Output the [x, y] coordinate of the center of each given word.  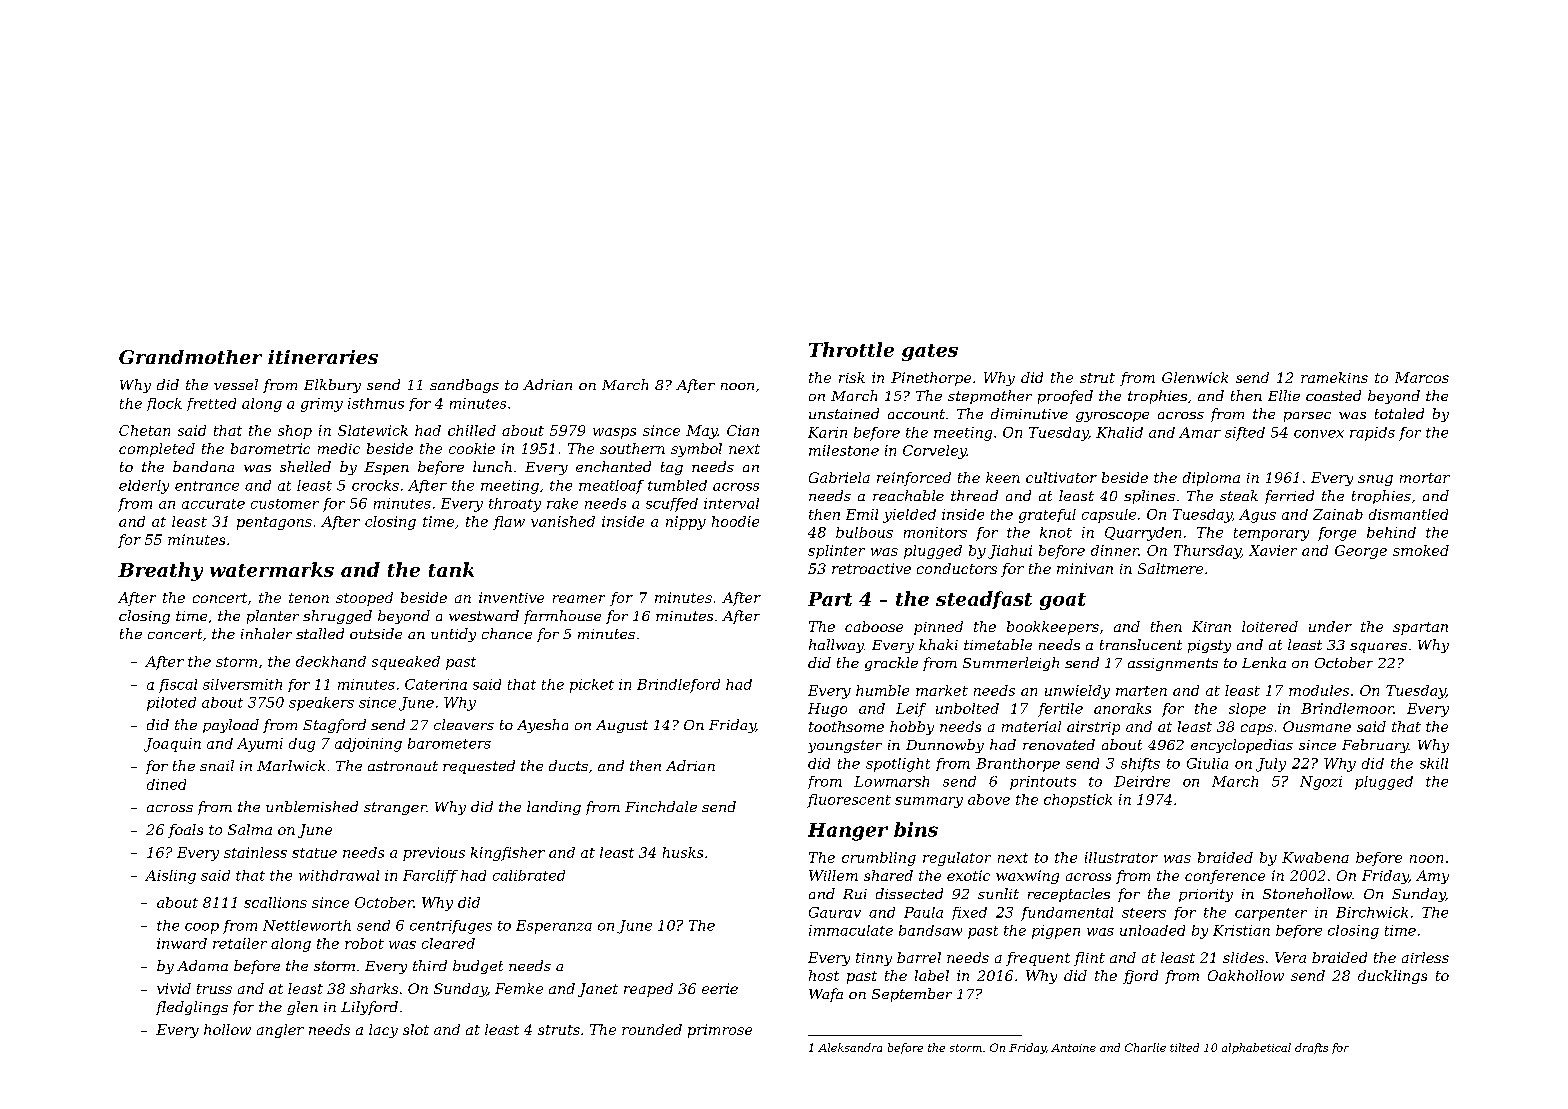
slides [1243, 957]
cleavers [464, 724]
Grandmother [190, 357]
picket [592, 686]
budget [478, 967]
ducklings [1392, 977]
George [1361, 552]
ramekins [1334, 377]
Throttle [851, 349]
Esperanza [554, 927]
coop [202, 928]
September [912, 995]
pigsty [1209, 646]
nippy [686, 523]
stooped [364, 599]
